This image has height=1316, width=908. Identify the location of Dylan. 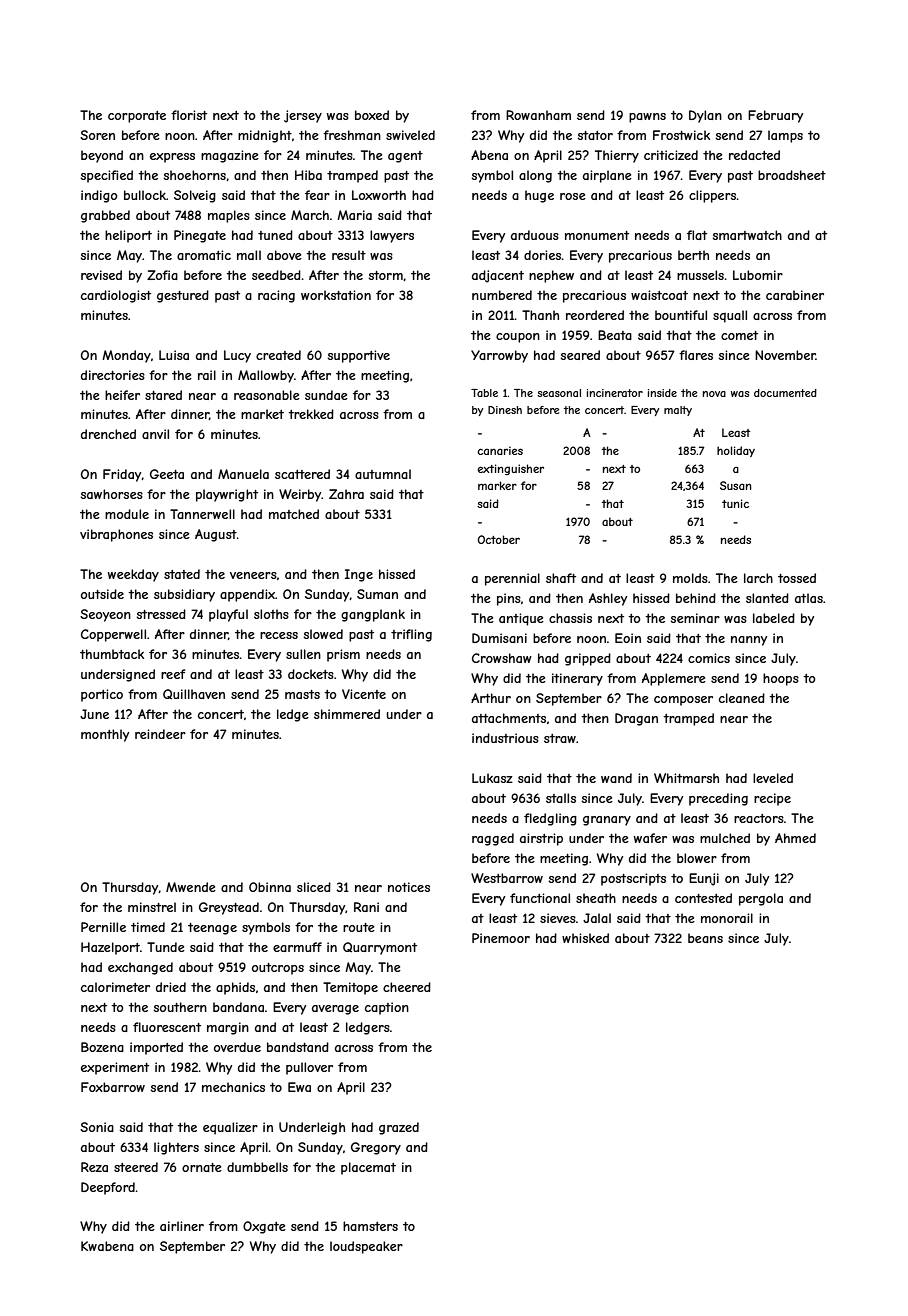
(705, 116).
